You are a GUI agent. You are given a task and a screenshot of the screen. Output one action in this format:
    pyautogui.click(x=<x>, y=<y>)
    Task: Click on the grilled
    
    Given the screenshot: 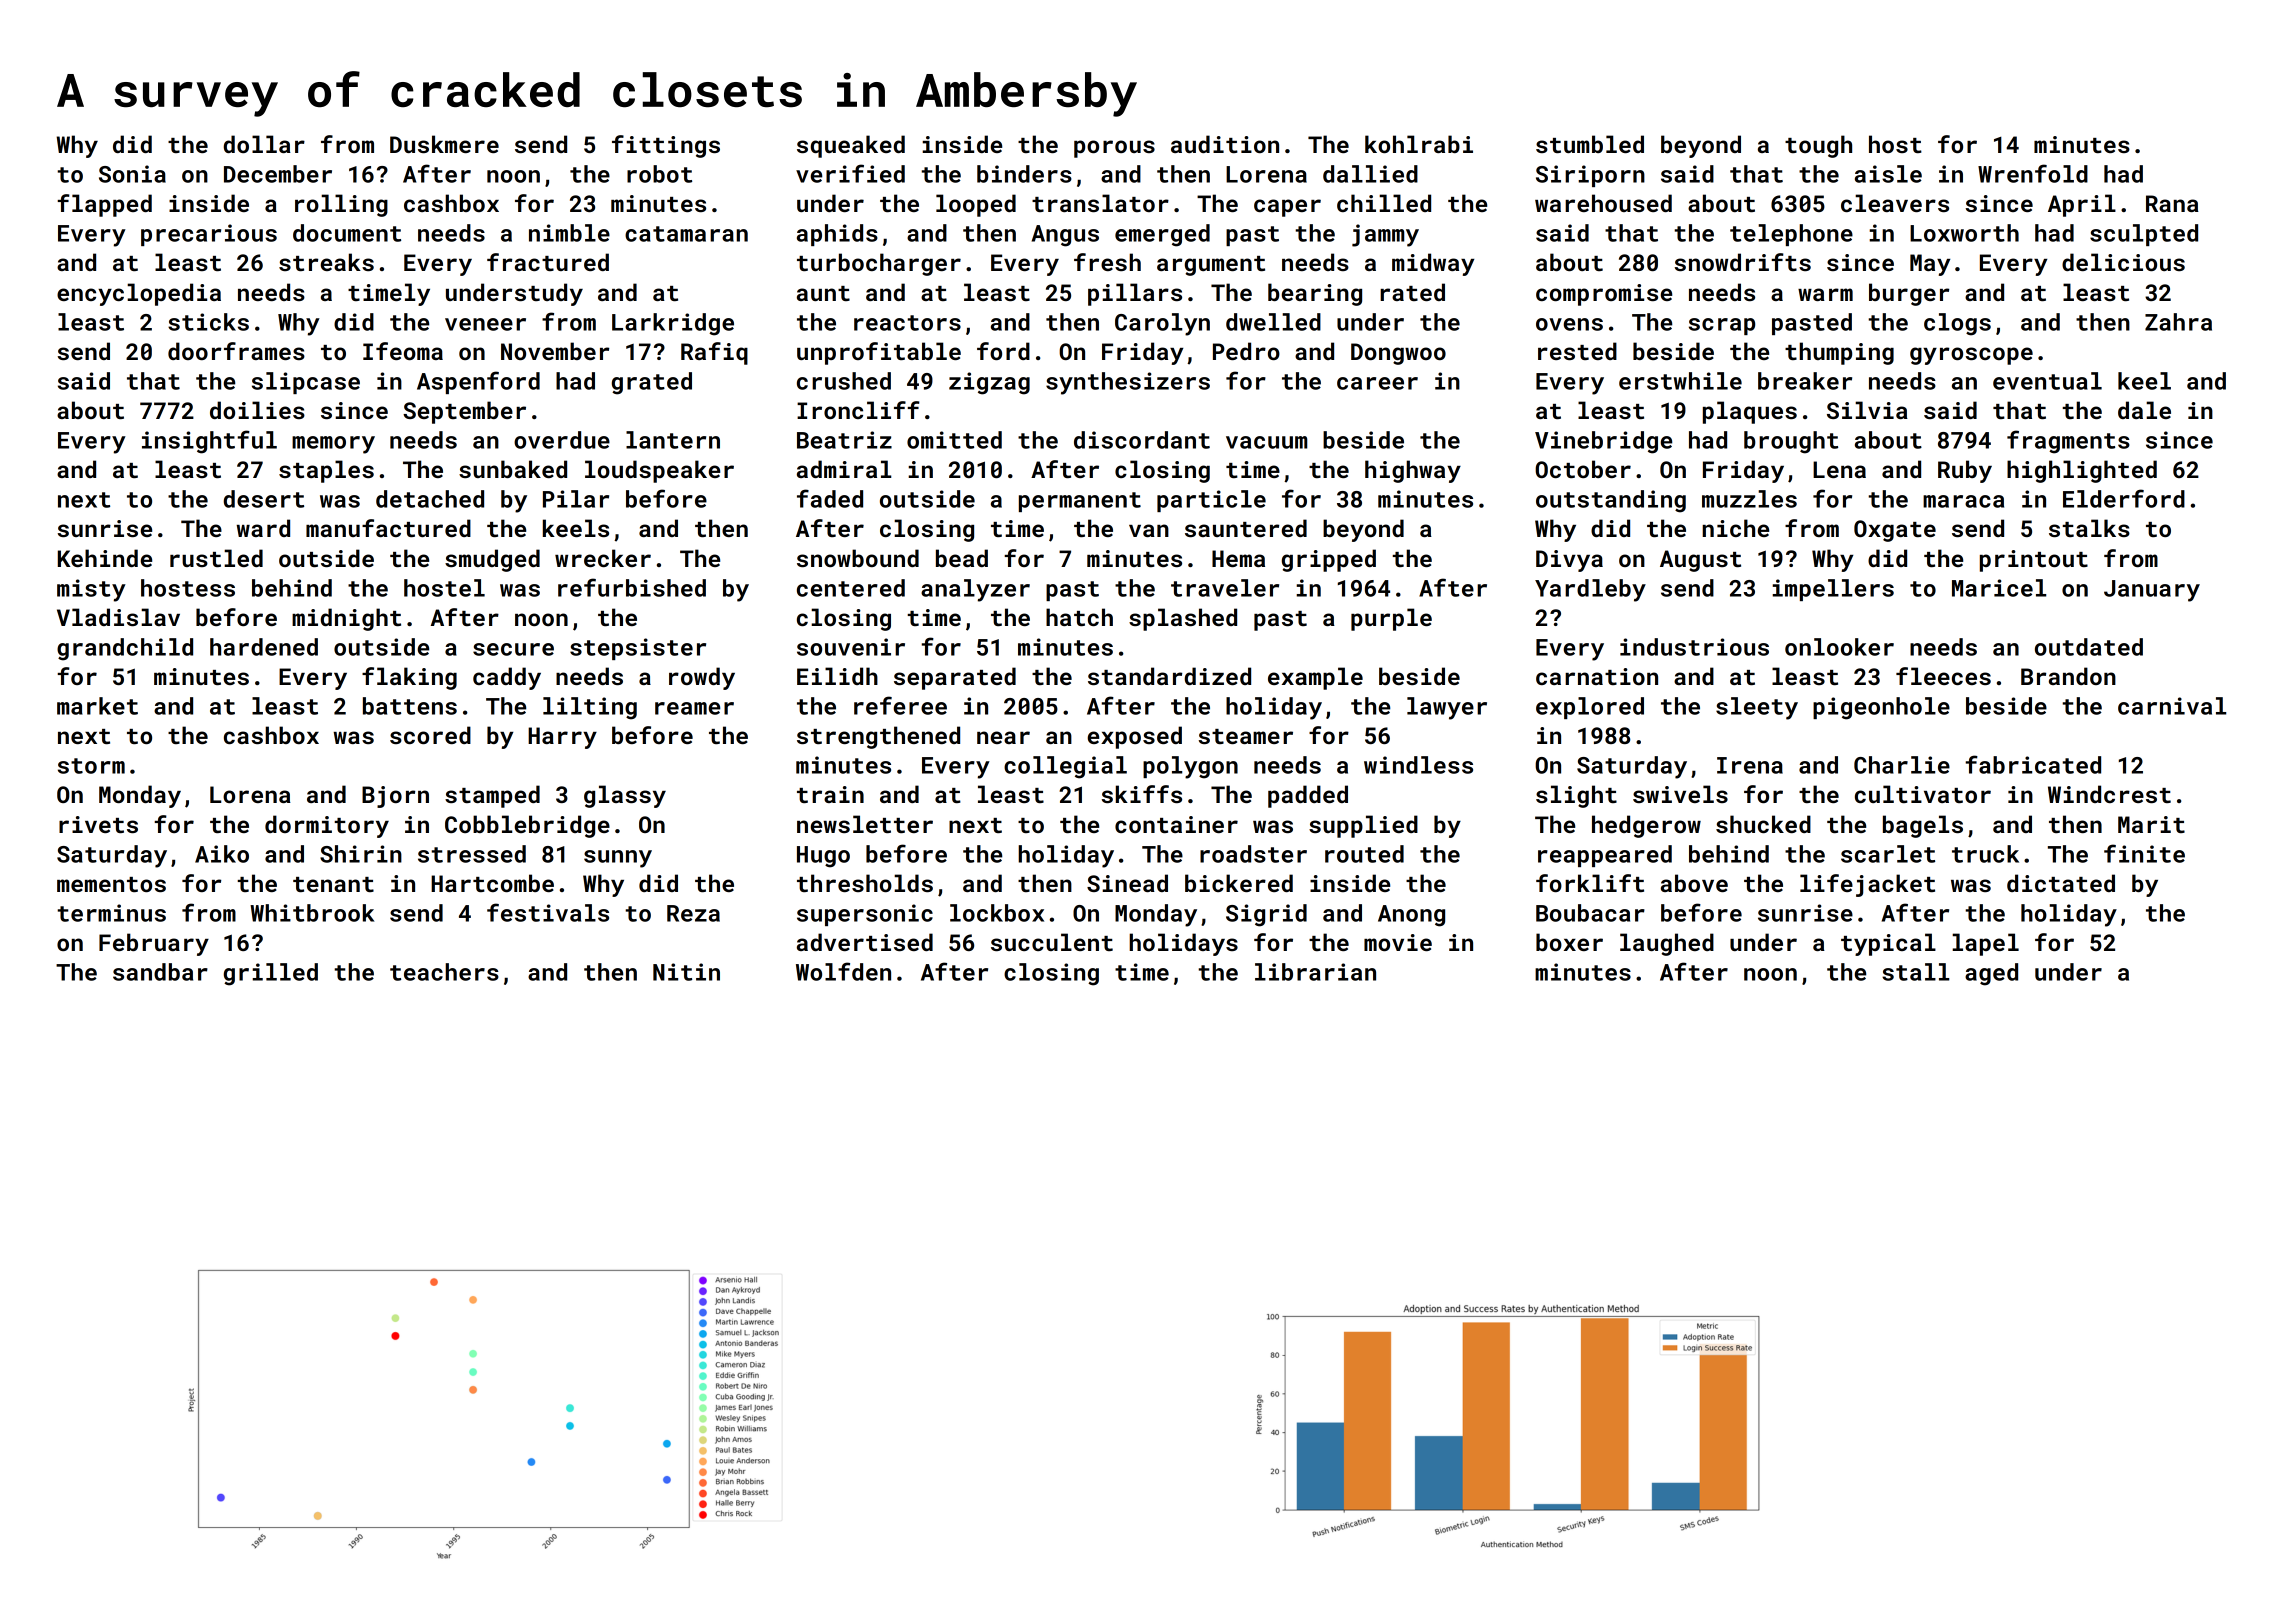 What is the action you would take?
    pyautogui.click(x=271, y=974)
